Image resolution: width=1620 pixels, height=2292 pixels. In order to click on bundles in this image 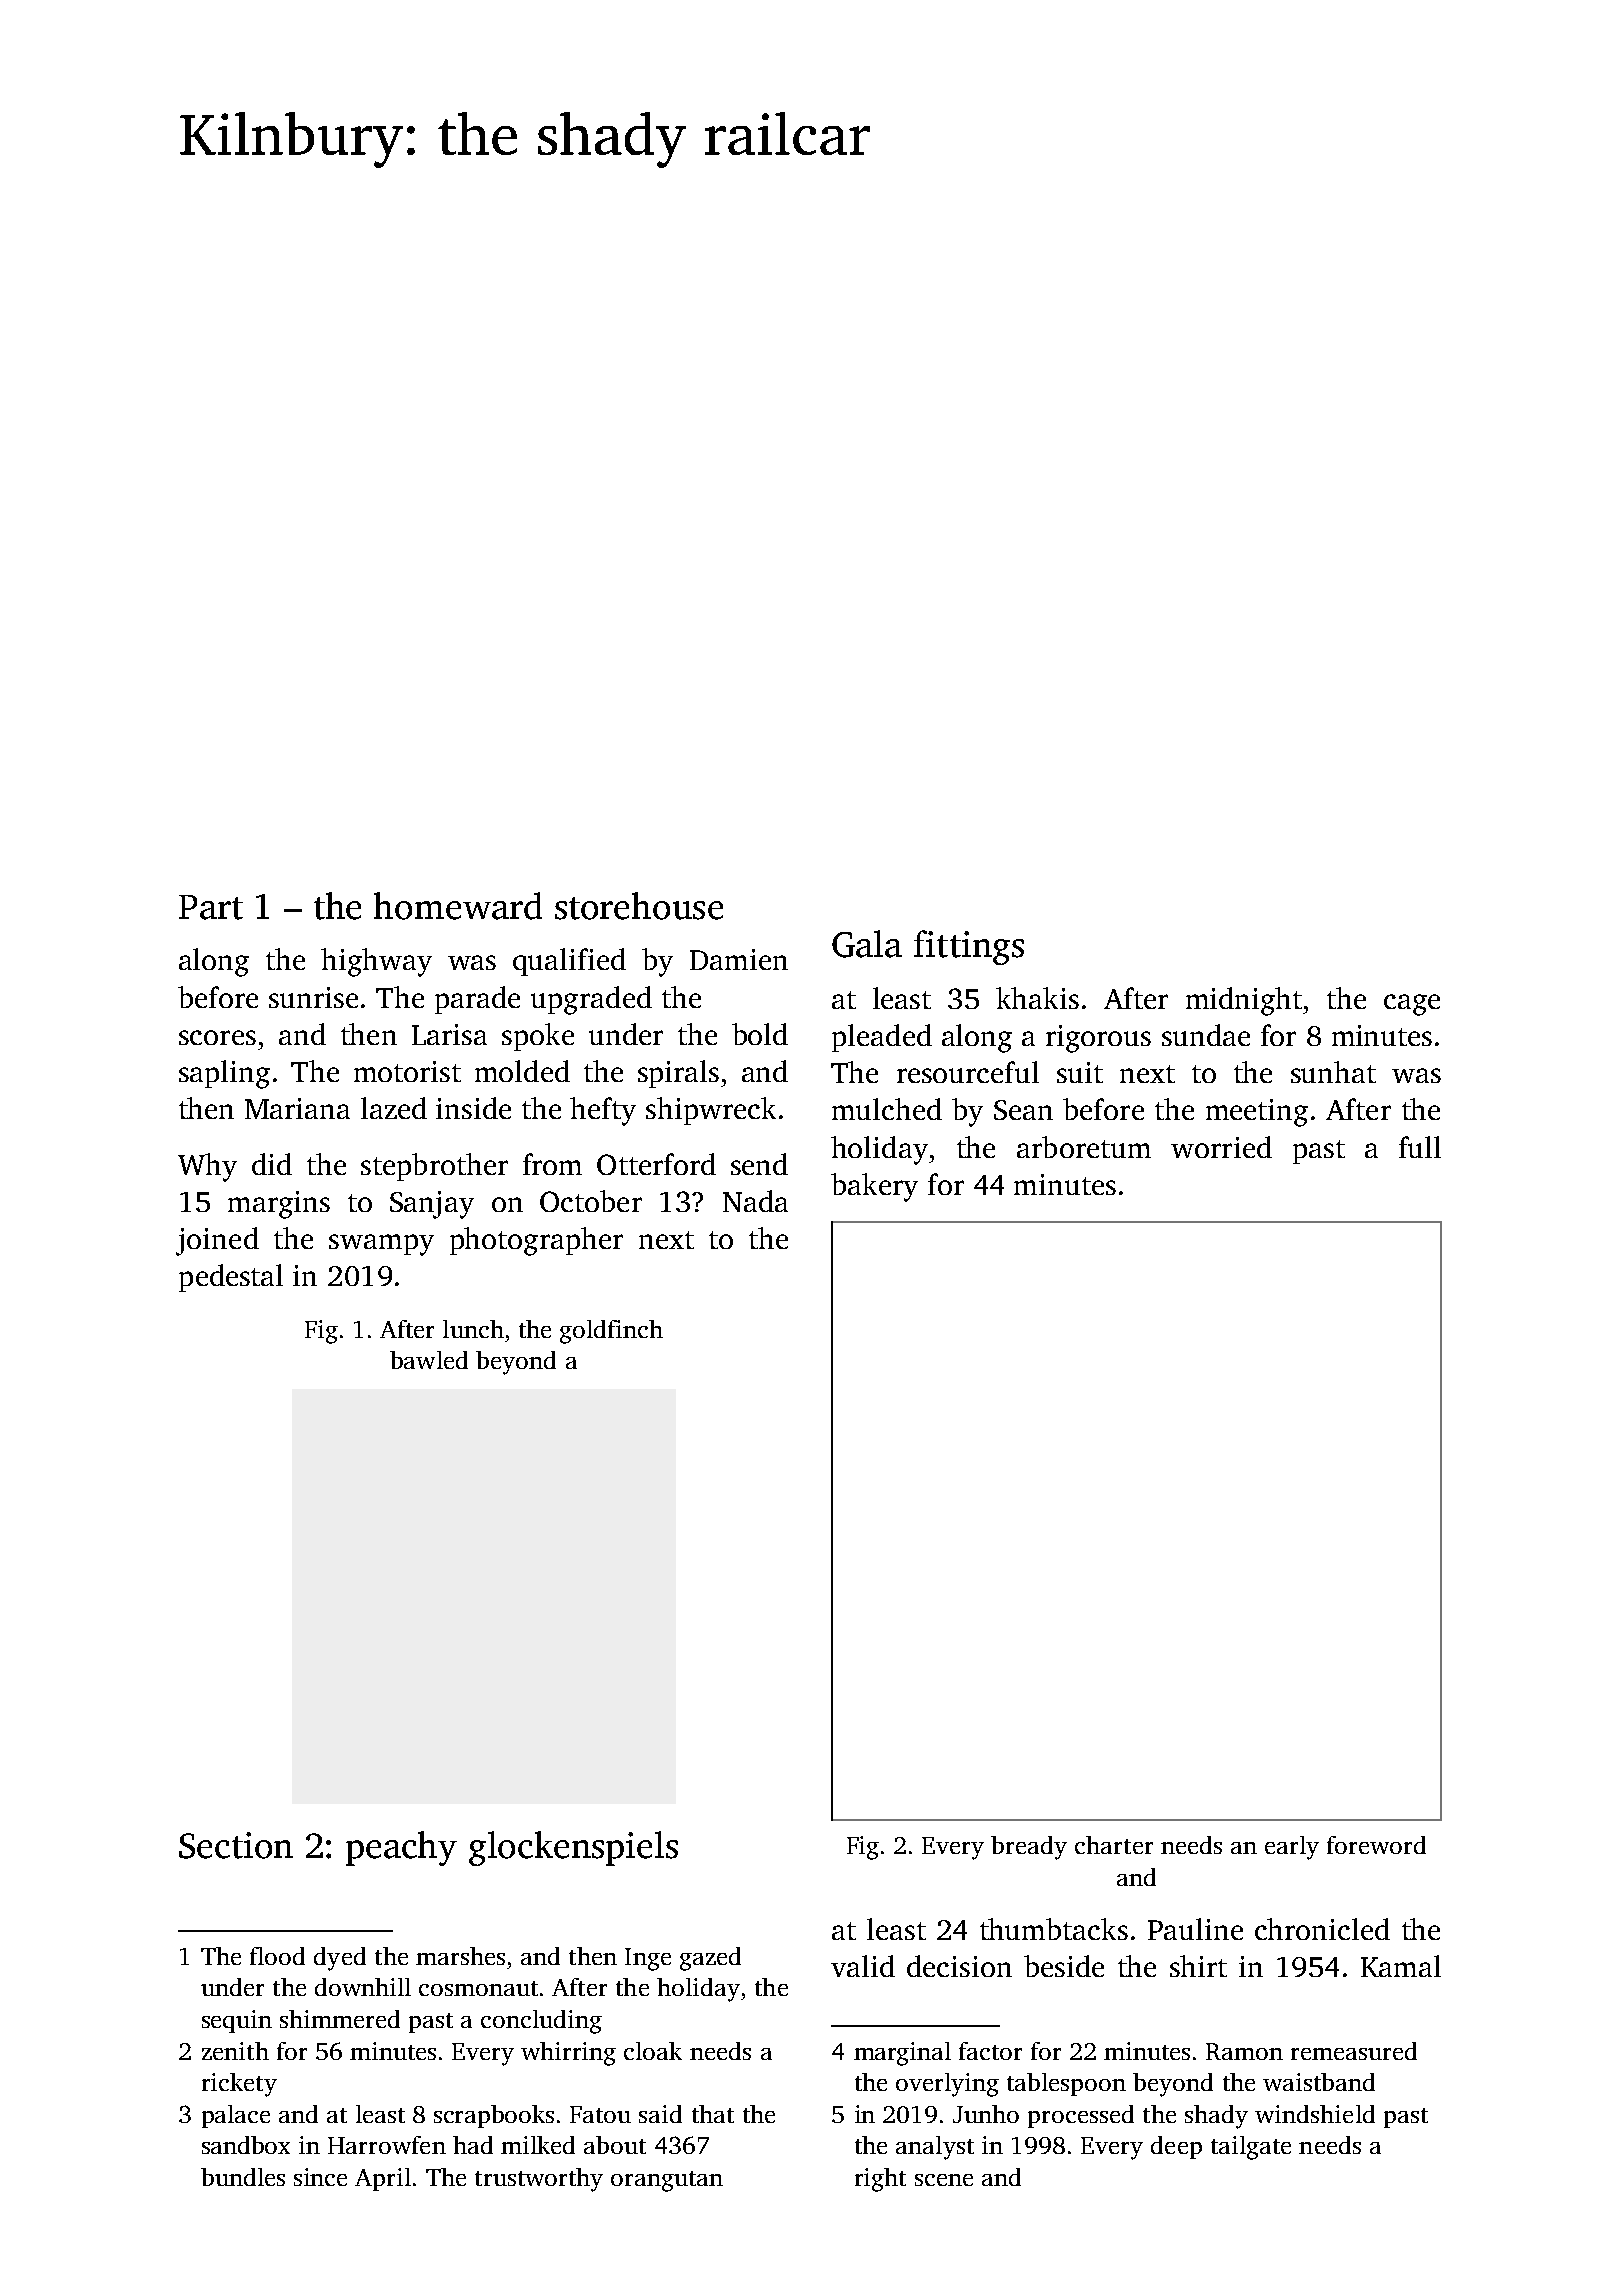, I will do `click(243, 2177)`.
